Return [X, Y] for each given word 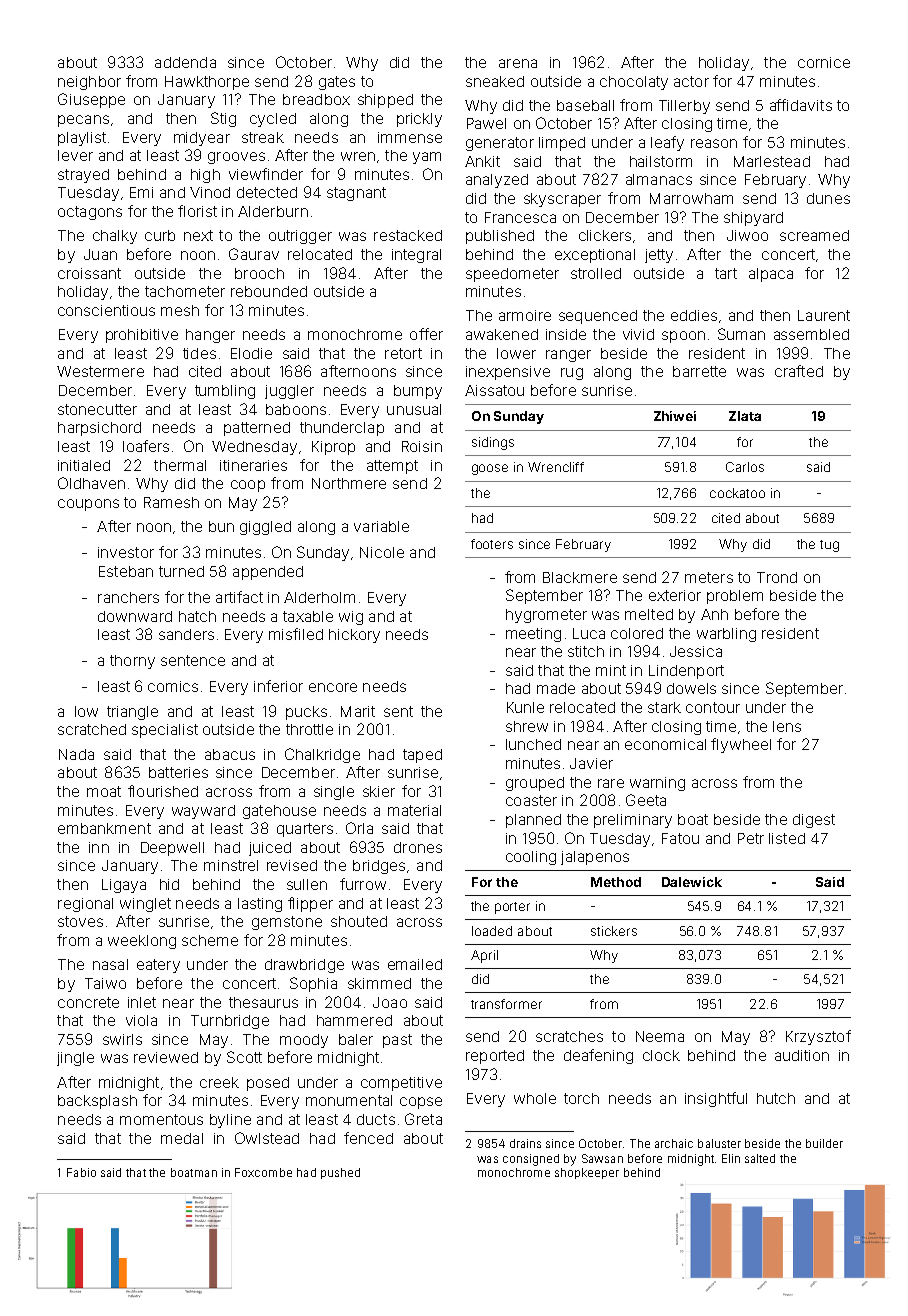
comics [173, 686]
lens [787, 726]
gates [337, 83]
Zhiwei [675, 416]
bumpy [418, 392]
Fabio [81, 1172]
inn [99, 847]
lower [516, 353]
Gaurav [254, 254]
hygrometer [546, 616]
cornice [824, 62]
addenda [185, 62]
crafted [799, 371]
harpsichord [99, 429]
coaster [531, 800]
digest [814, 821]
